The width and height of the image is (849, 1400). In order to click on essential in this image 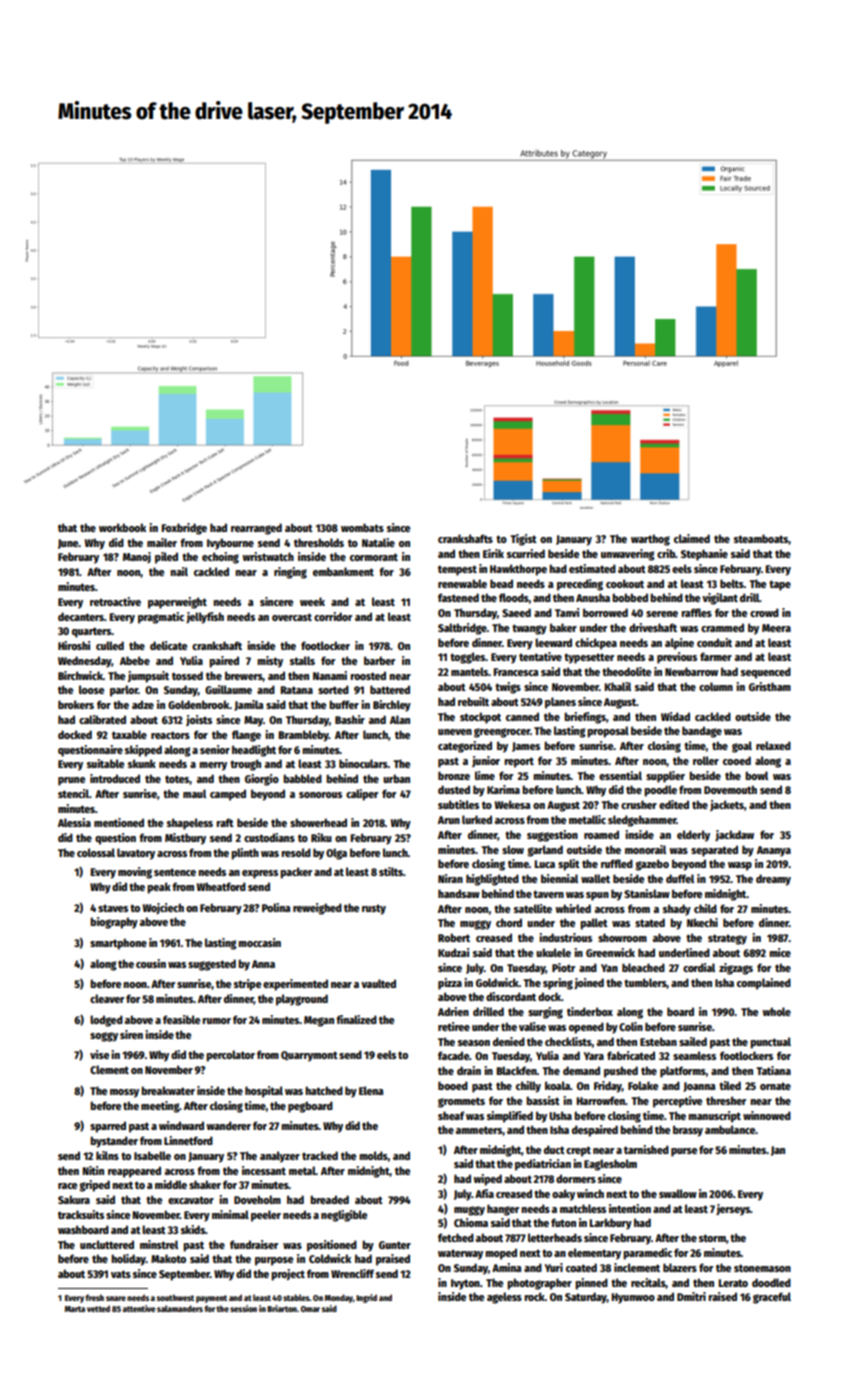, I will do `click(620, 775)`.
